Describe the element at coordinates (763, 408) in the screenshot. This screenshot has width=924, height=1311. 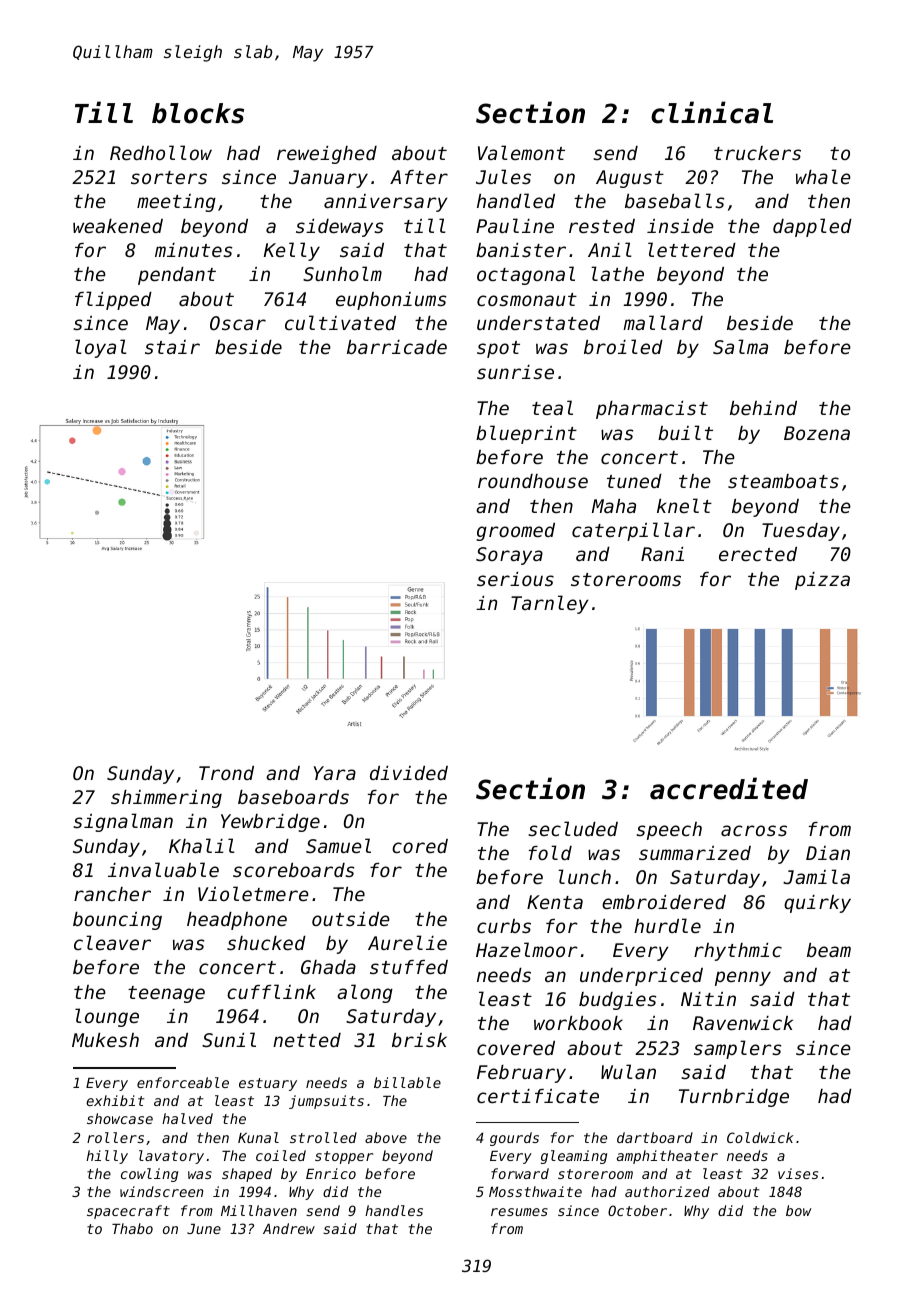
I see `behind` at that location.
